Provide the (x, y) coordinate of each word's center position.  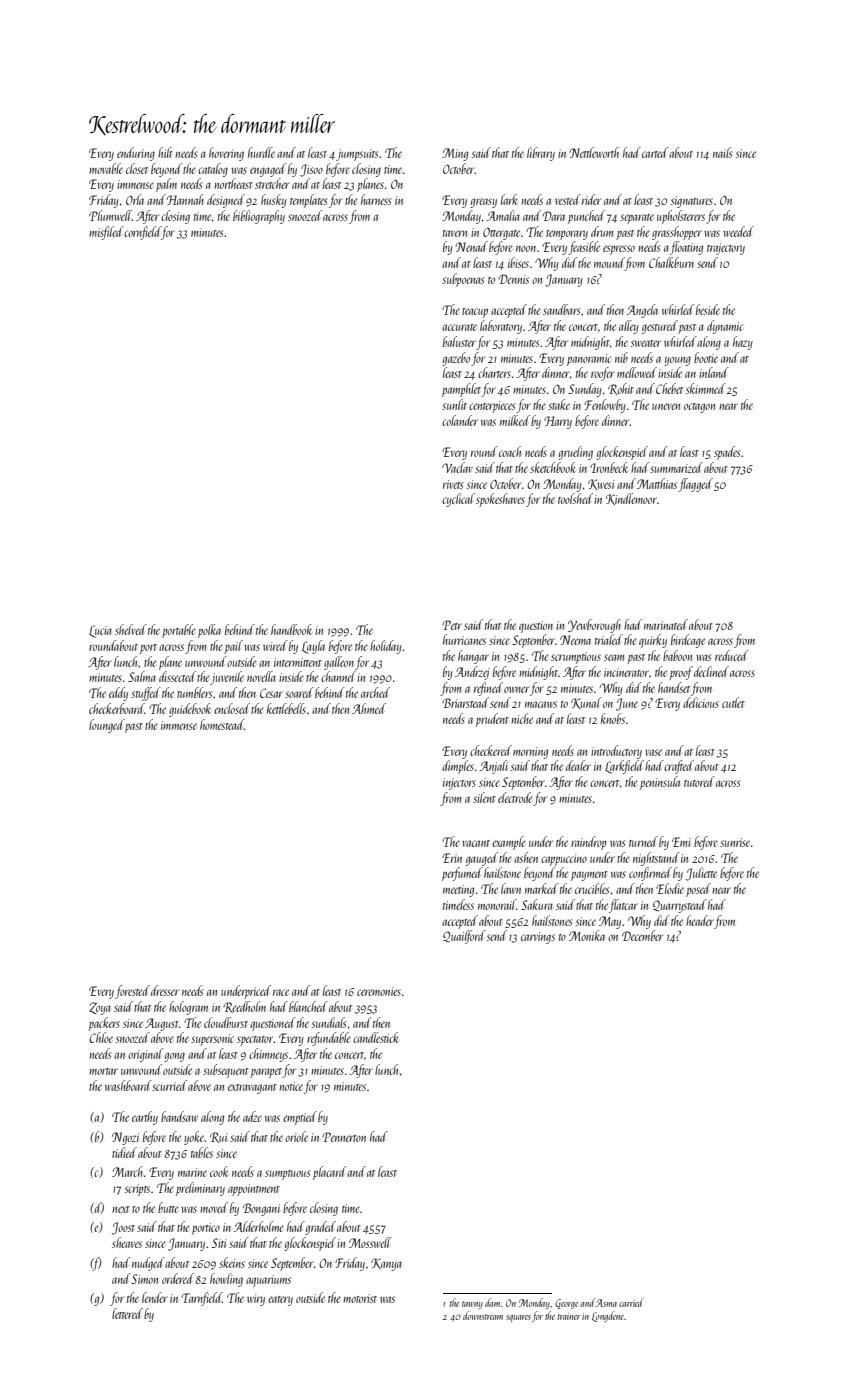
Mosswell (370, 1242)
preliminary (200, 1189)
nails (722, 152)
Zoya (100, 1008)
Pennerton (344, 1137)
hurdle (261, 152)
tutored (699, 781)
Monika (587, 935)
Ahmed (369, 708)
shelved (131, 629)
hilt (165, 152)
